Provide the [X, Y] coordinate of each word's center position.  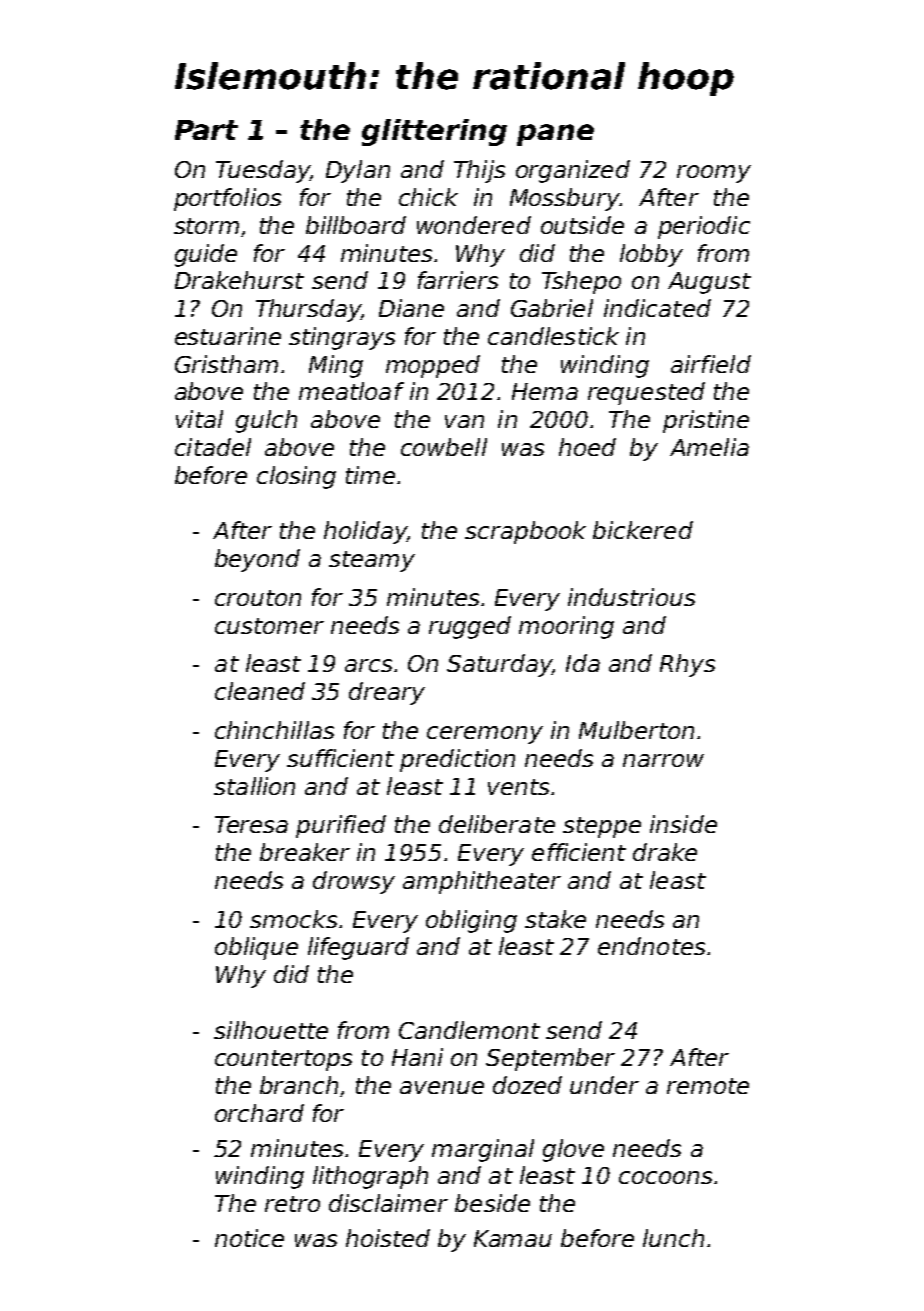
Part [206, 130]
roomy [714, 174]
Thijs [479, 171]
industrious [631, 597]
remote [708, 1086]
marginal [483, 1150]
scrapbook [525, 532]
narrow [663, 760]
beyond [257, 560]
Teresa [251, 824]
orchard [259, 1113]
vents [518, 787]
